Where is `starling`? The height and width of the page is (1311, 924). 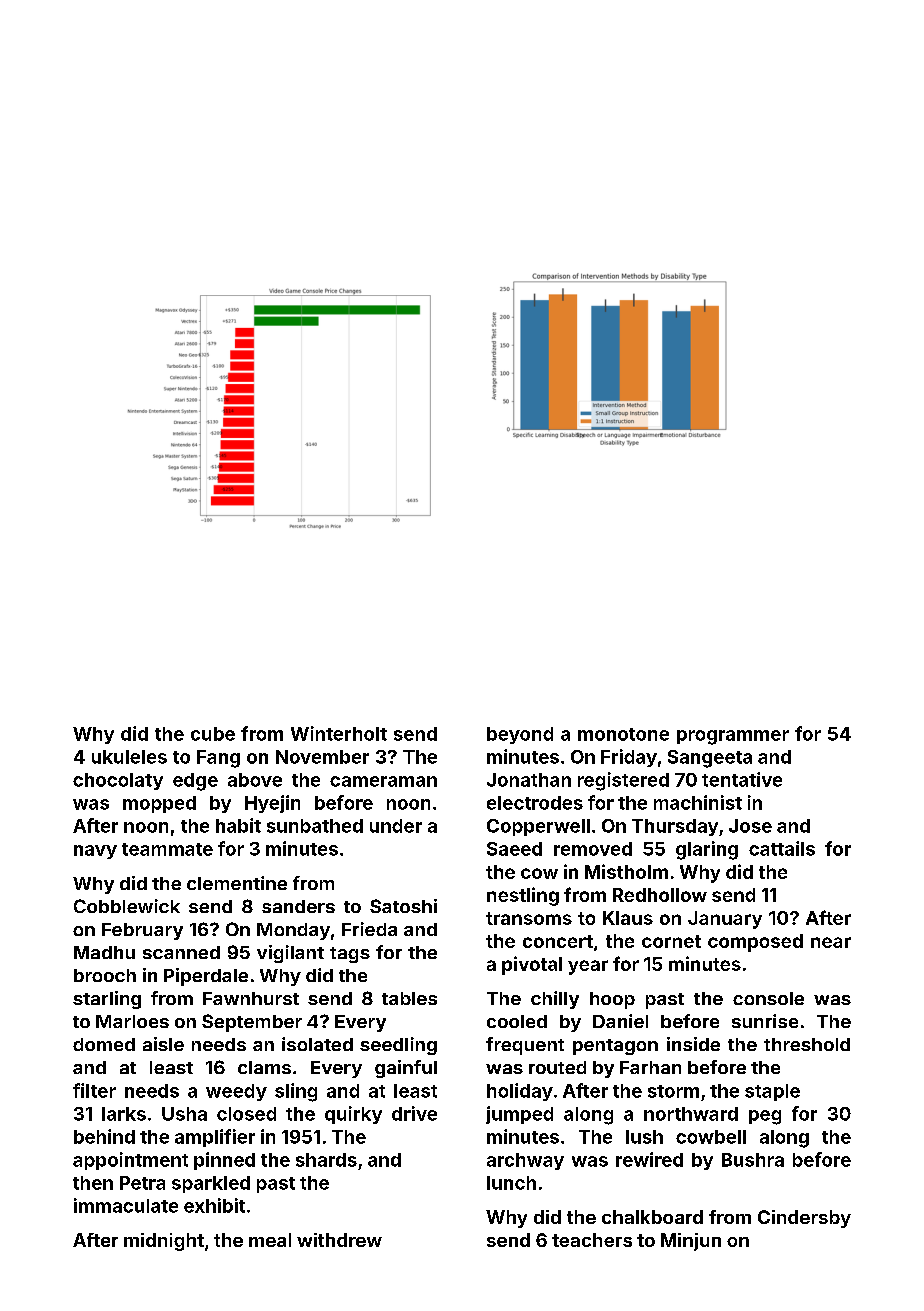 starling is located at coordinates (107, 1000).
